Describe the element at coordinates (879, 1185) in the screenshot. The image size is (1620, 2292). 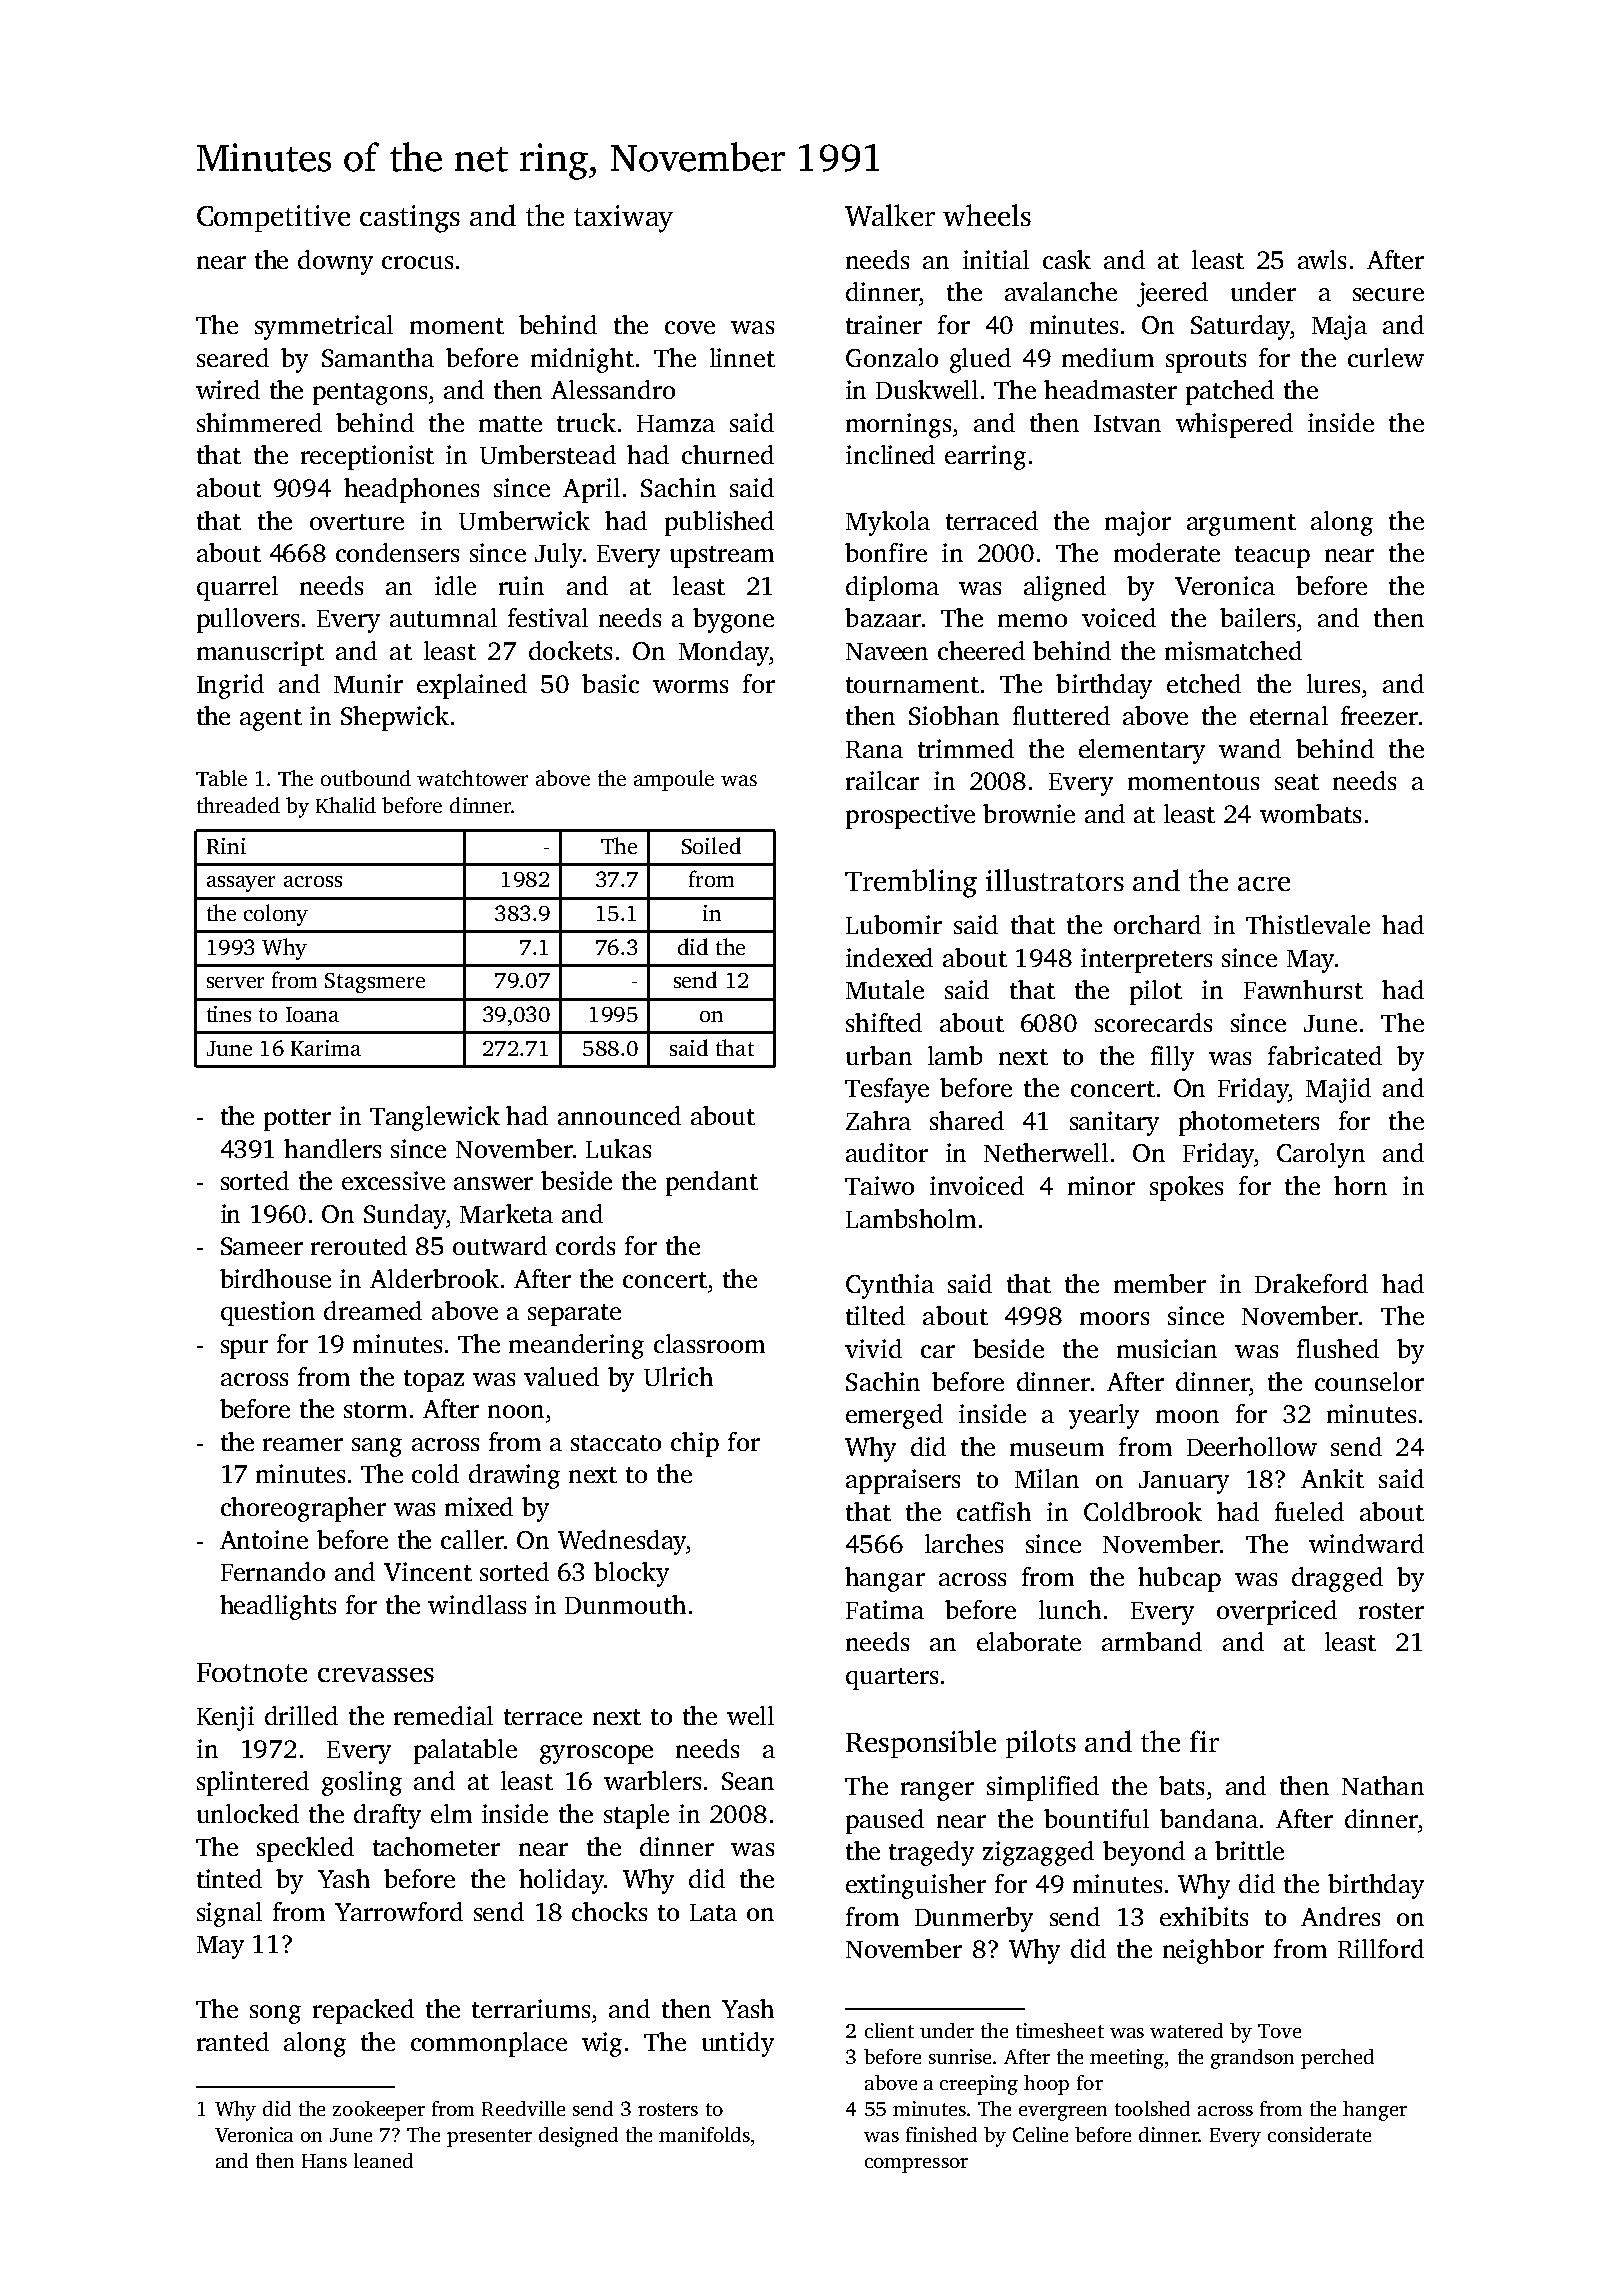
I see `Taiwo` at that location.
